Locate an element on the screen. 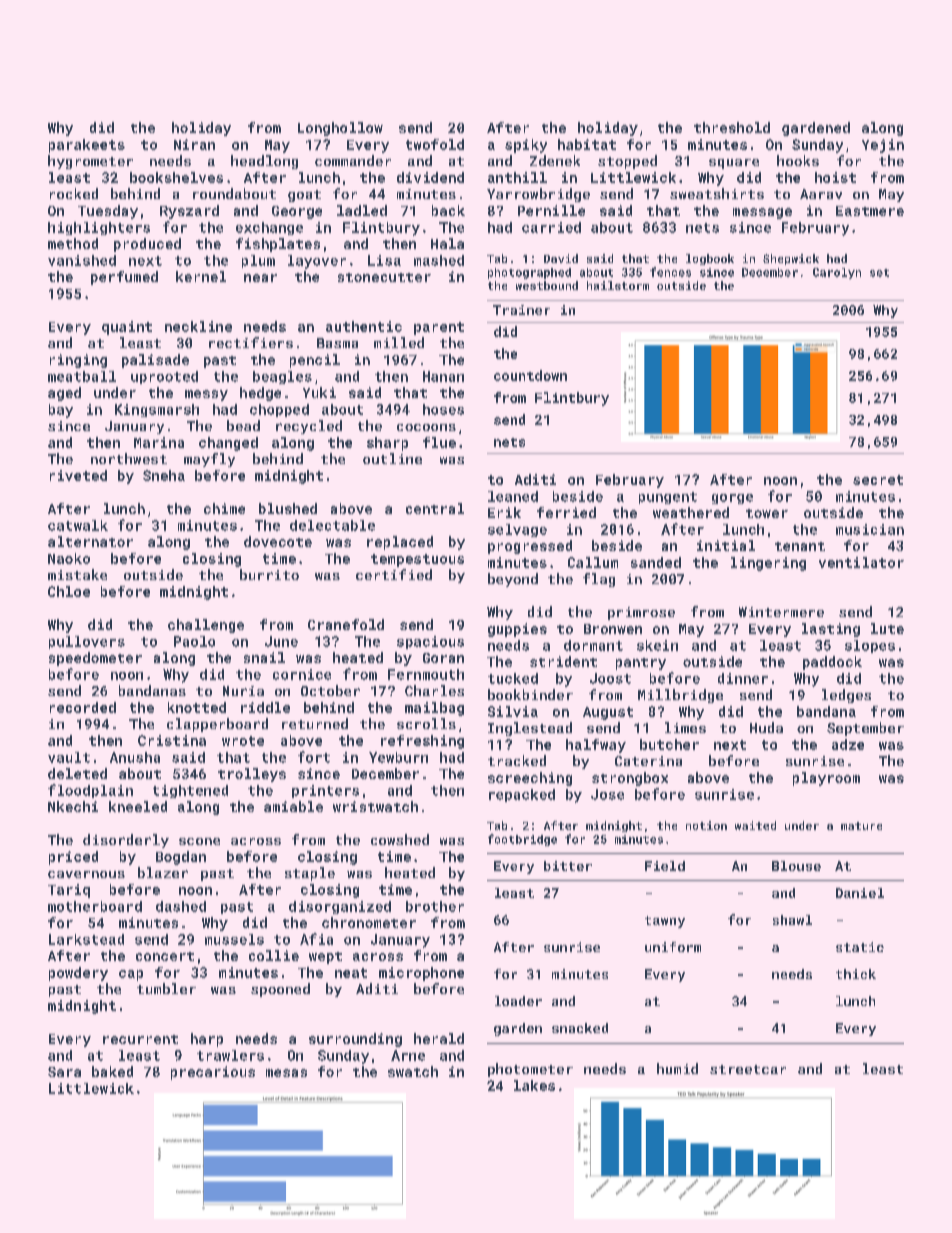 This screenshot has width=952, height=1233. Yejin is located at coordinates (883, 146).
